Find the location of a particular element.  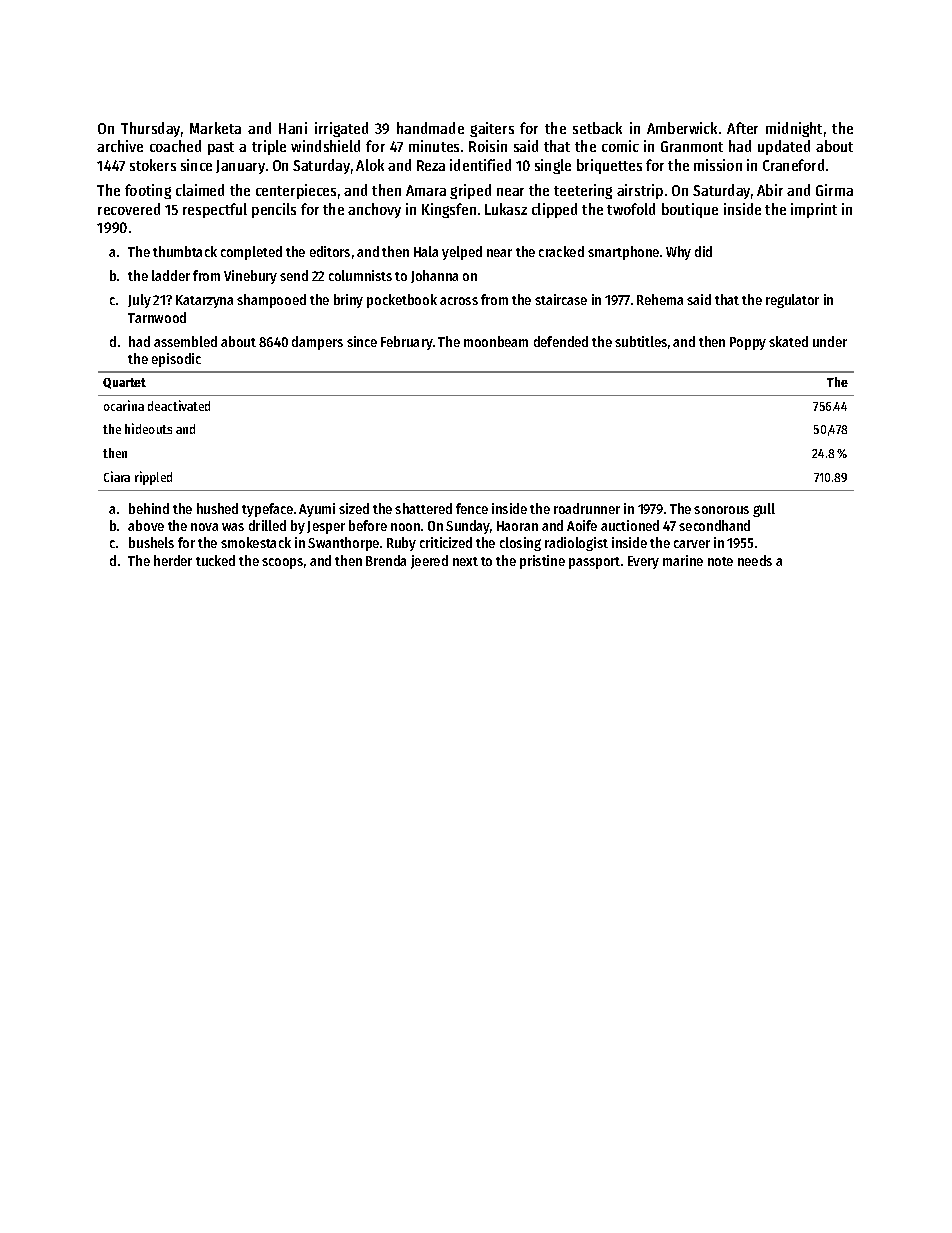

Poppy is located at coordinates (748, 343).
